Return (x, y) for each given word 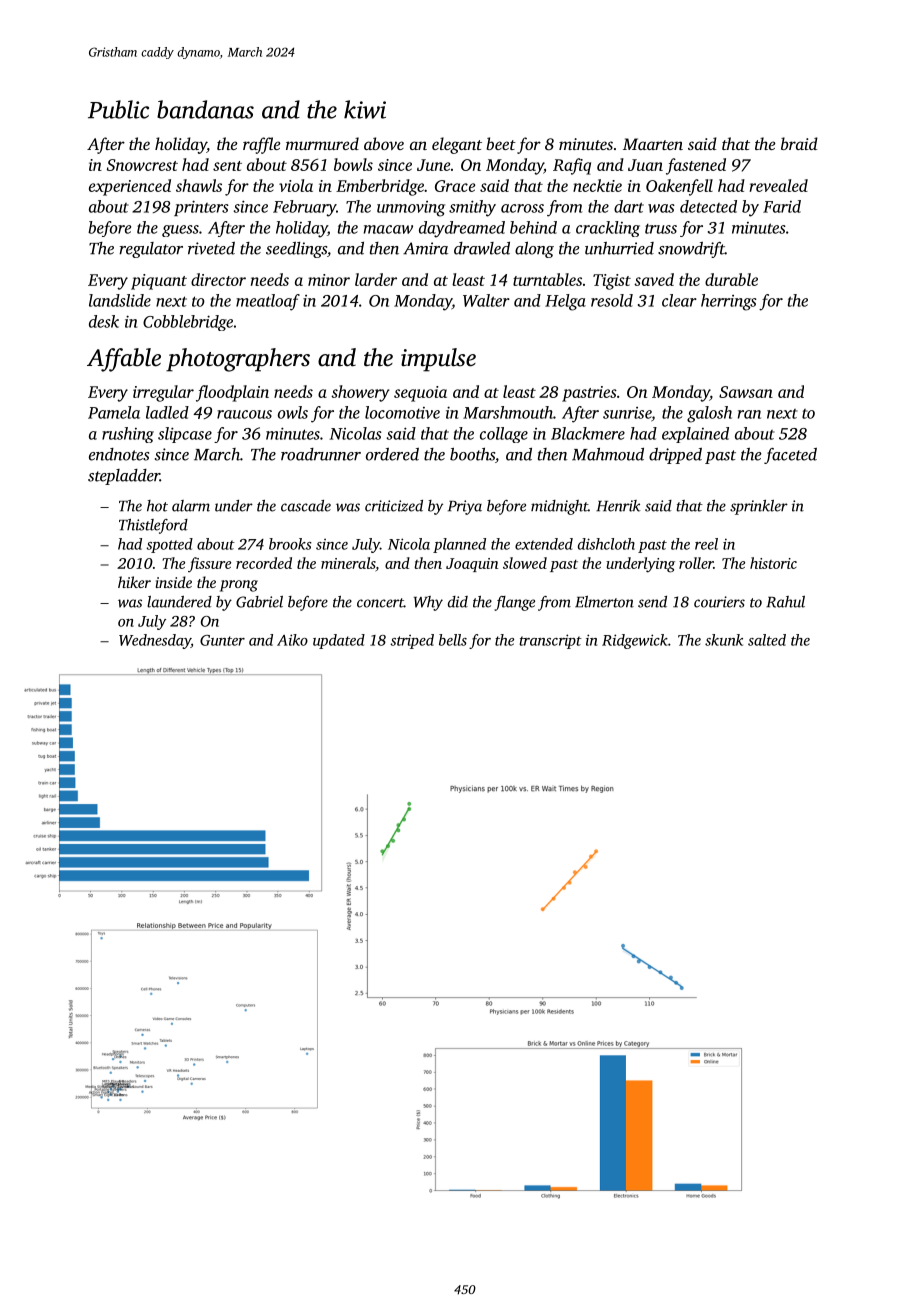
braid (799, 143)
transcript (550, 641)
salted (767, 640)
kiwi (365, 109)
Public (118, 109)
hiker (134, 582)
